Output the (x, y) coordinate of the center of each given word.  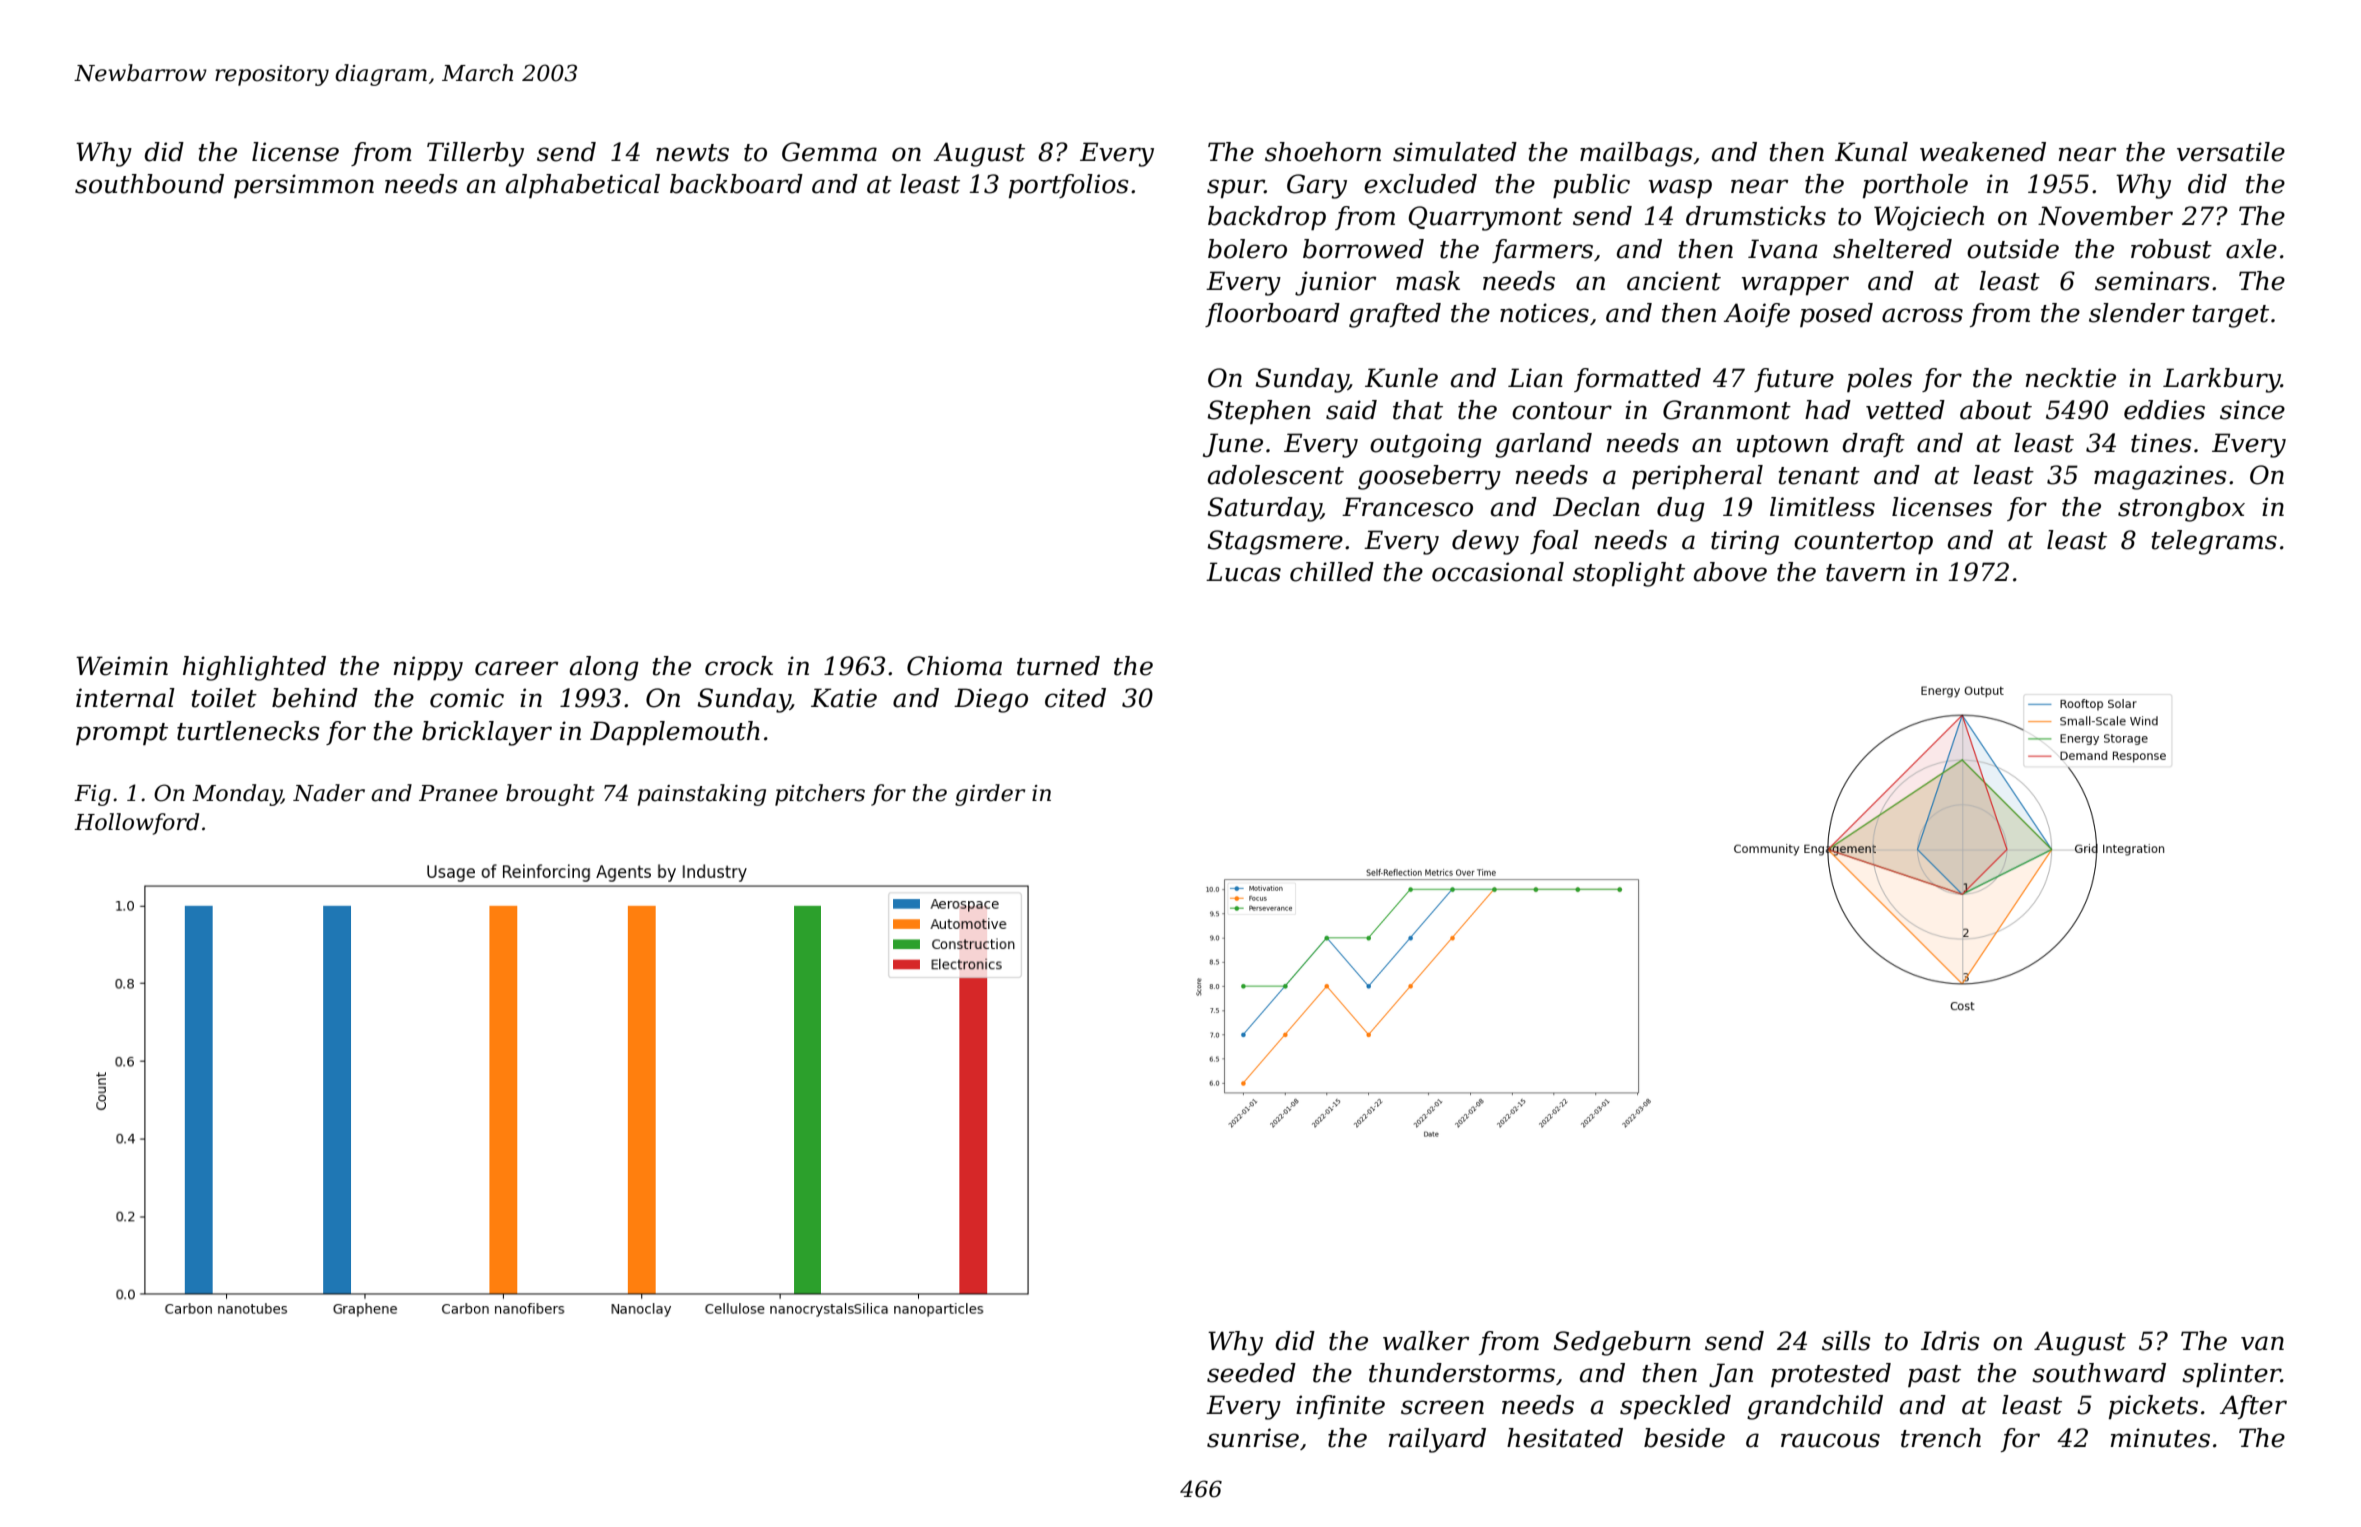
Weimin (122, 666)
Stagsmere (1275, 542)
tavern (1865, 573)
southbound (149, 184)
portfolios (1069, 186)
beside (1684, 1438)
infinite (1340, 1407)
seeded (1251, 1373)
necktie (2071, 378)
